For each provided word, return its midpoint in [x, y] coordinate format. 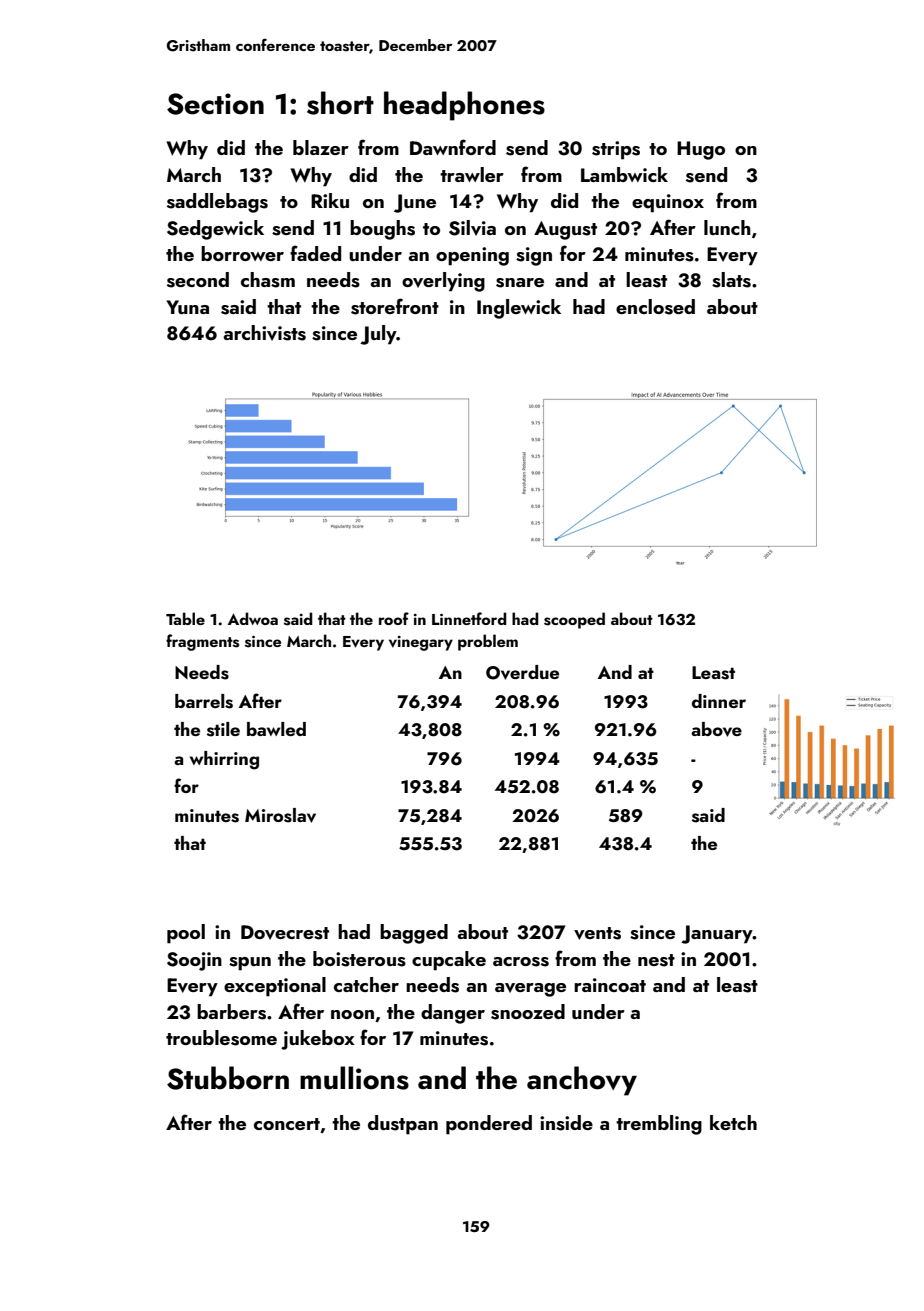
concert [287, 1124]
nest [656, 960]
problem [488, 642]
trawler [472, 174]
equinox [668, 203]
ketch [733, 1122]
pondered [489, 1125]
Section [215, 104]
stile [223, 729]
